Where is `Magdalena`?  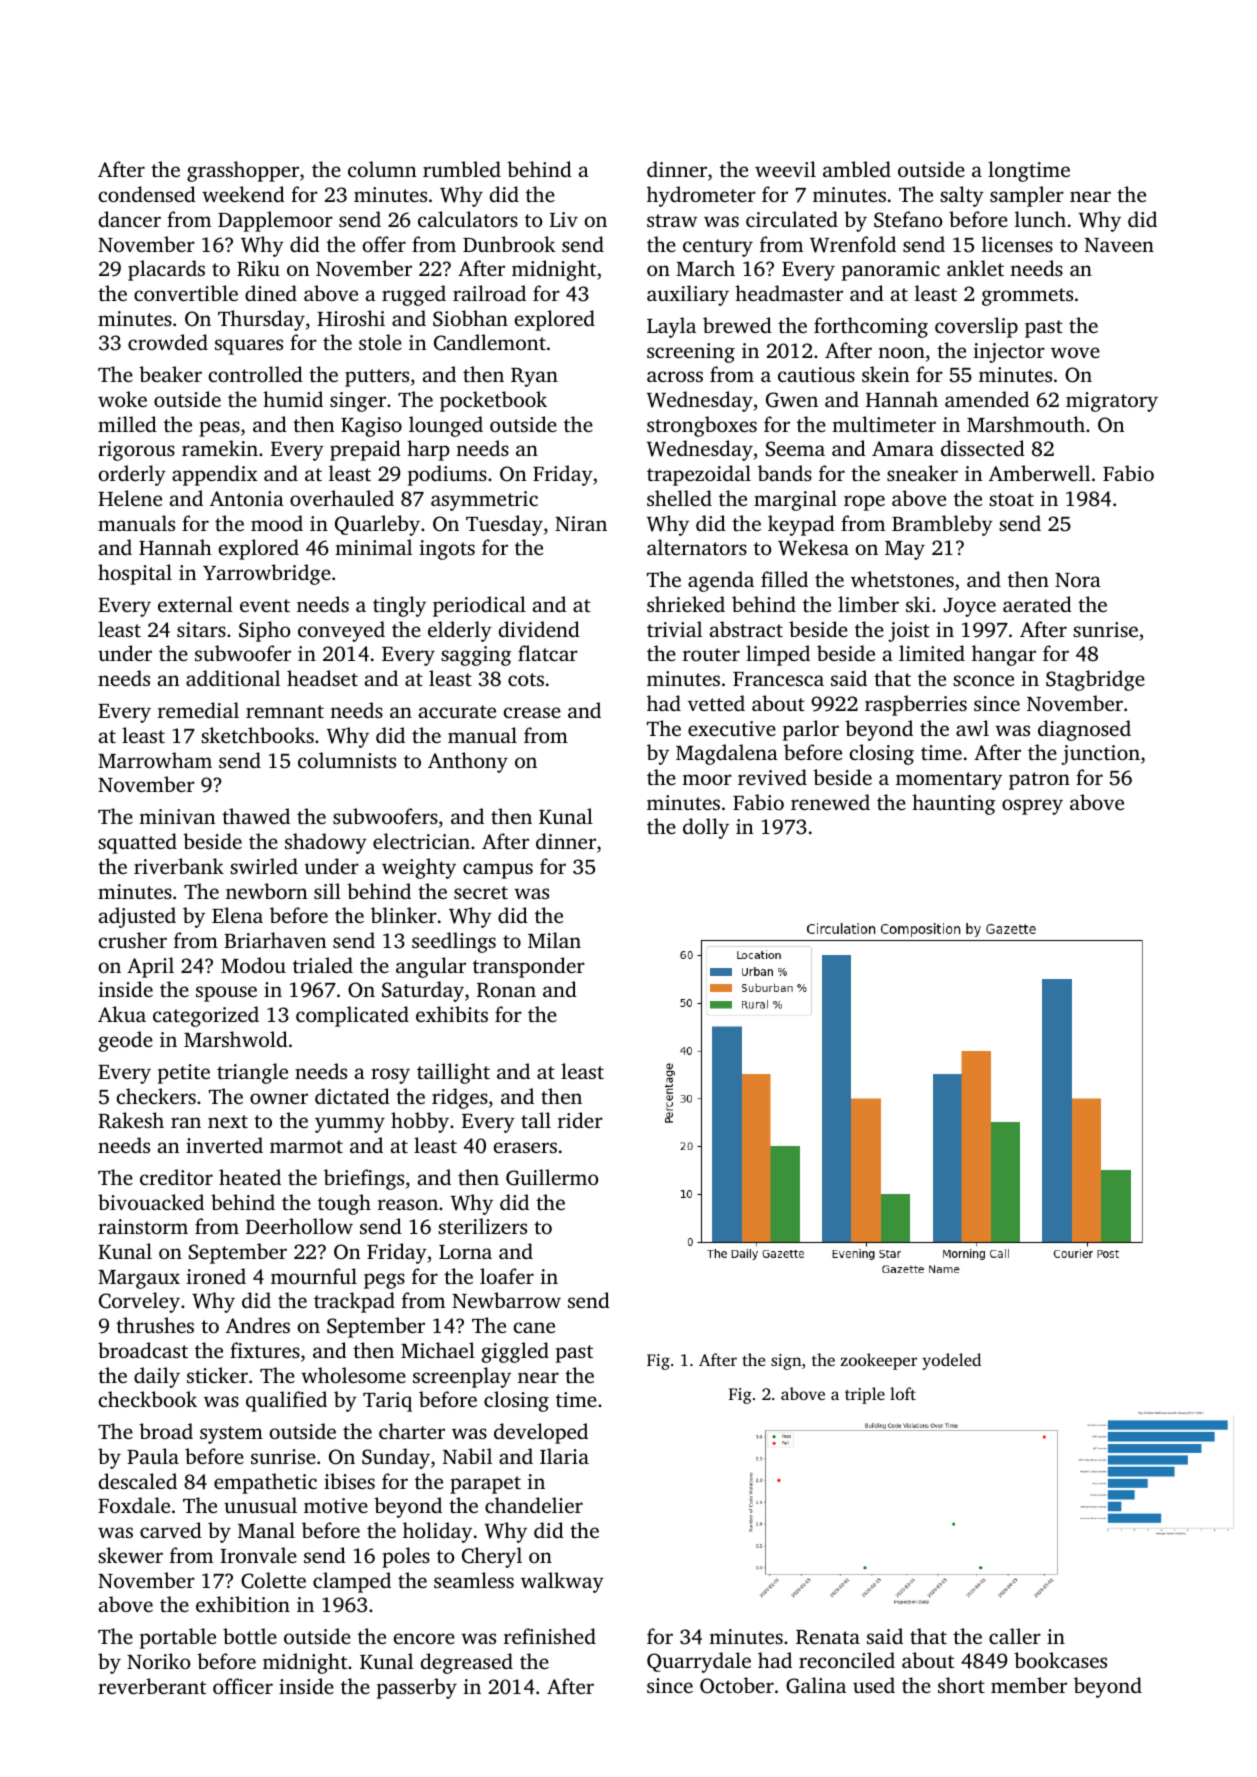 Magdalena is located at coordinates (727, 754).
